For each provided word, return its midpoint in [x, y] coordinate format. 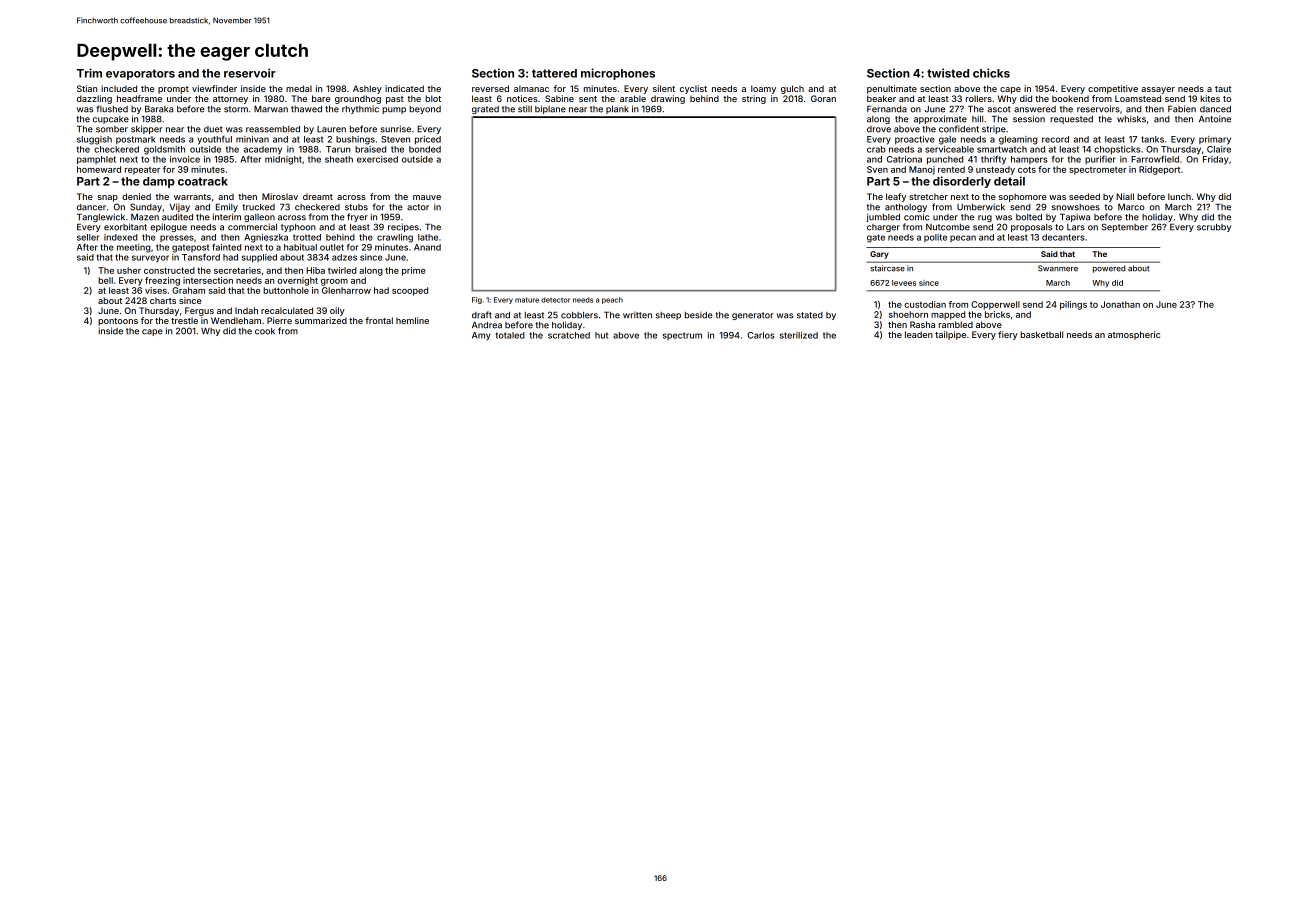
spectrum [682, 336]
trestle [184, 320]
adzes [344, 257]
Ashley [367, 89]
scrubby [1214, 228]
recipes [403, 227]
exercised [377, 159]
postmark [136, 140]
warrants [192, 197]
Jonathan [1120, 304]
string [754, 99]
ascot [999, 109]
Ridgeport [1159, 170]
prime [414, 271]
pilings [1073, 305]
